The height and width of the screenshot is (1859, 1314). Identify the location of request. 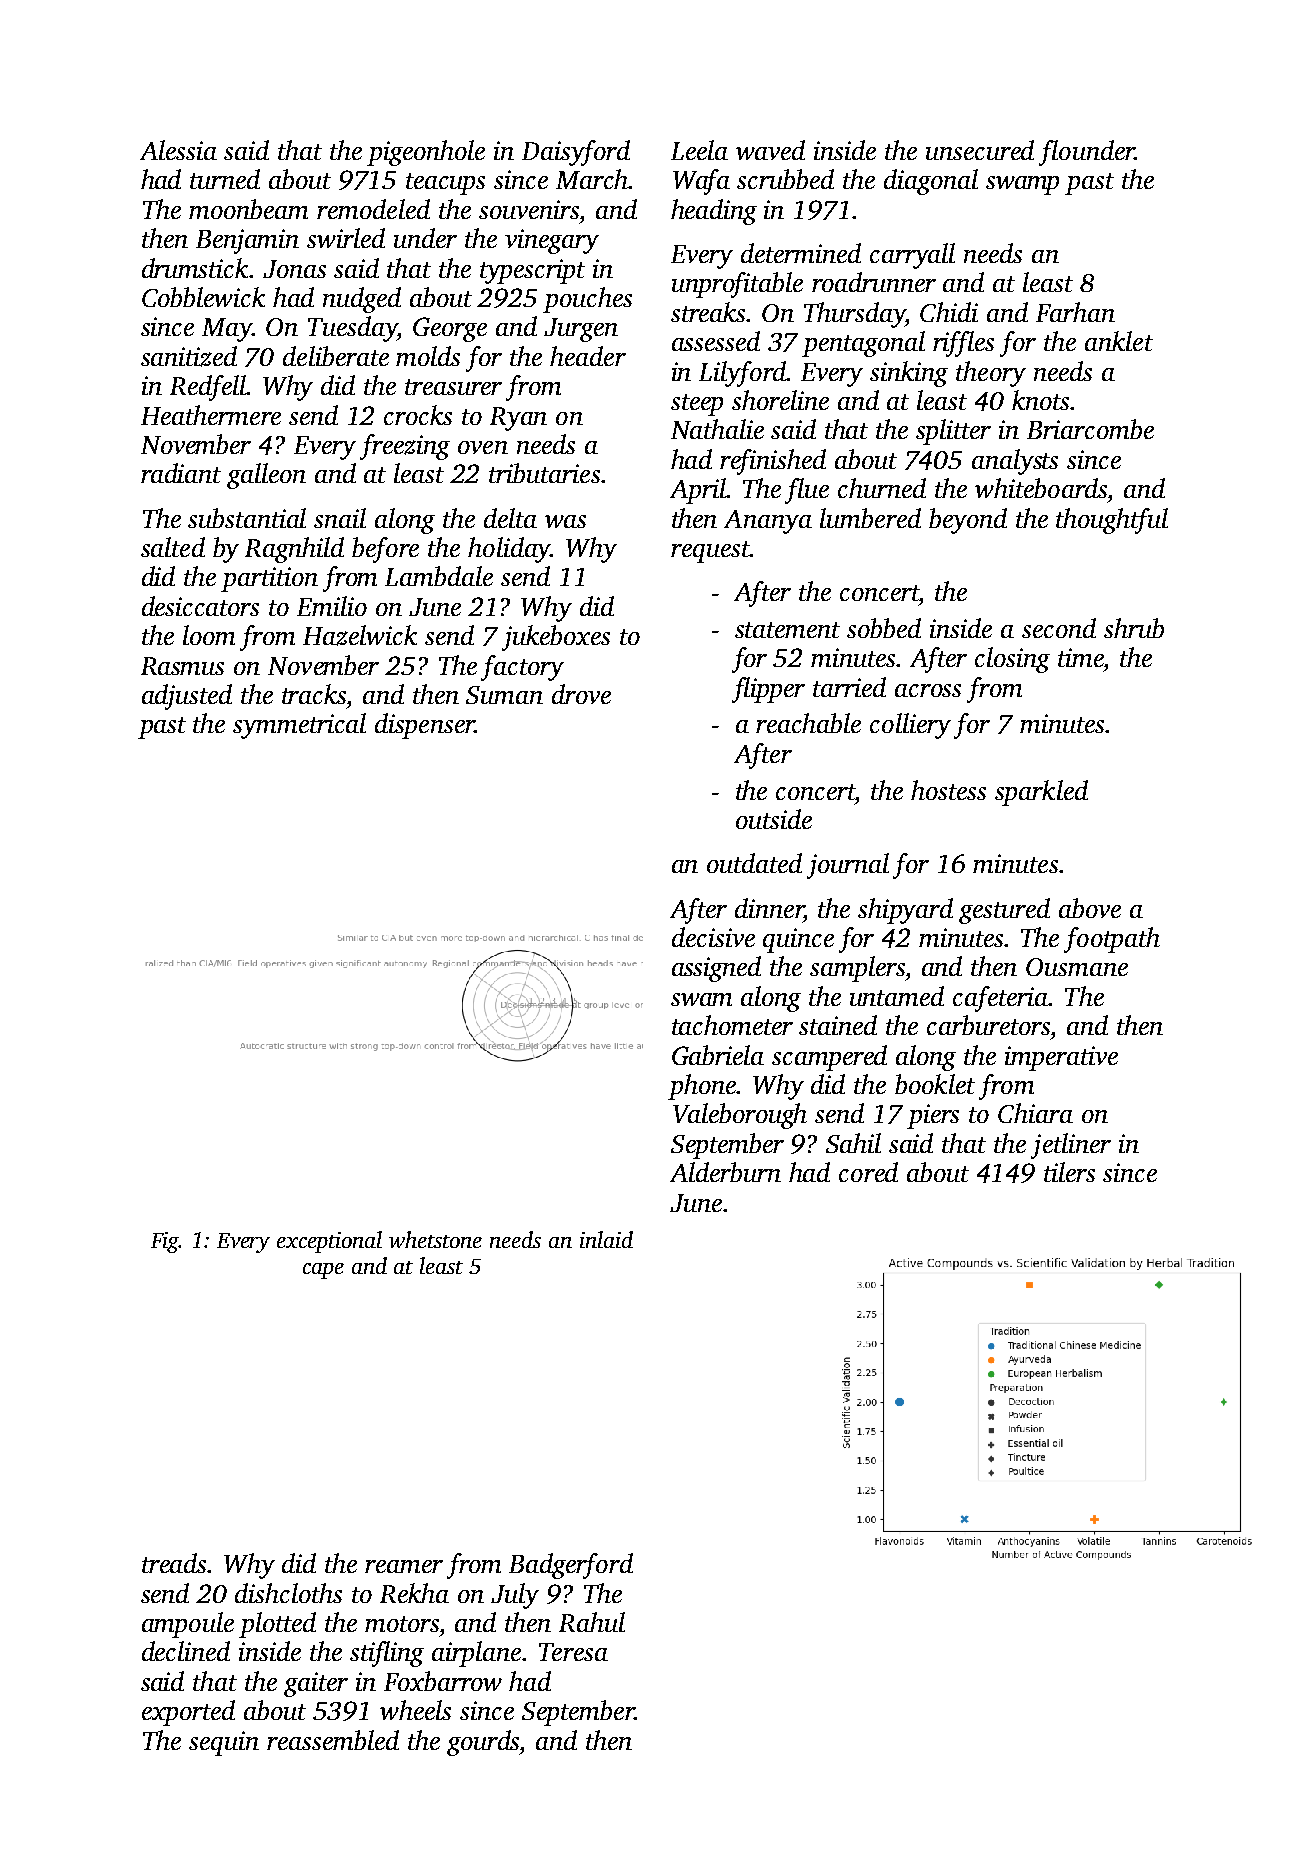
(710, 552).
